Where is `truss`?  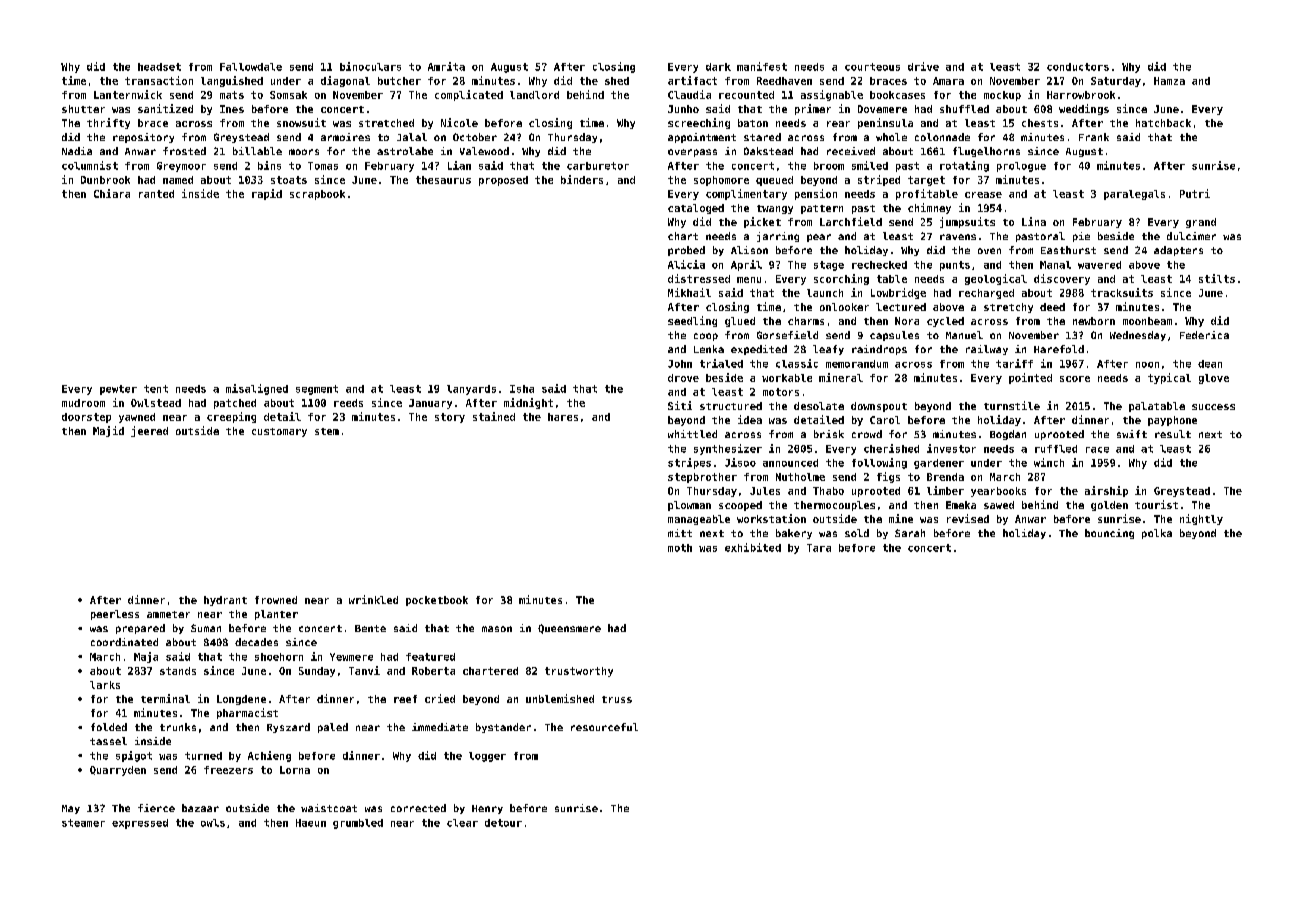
truss is located at coordinates (617, 699).
